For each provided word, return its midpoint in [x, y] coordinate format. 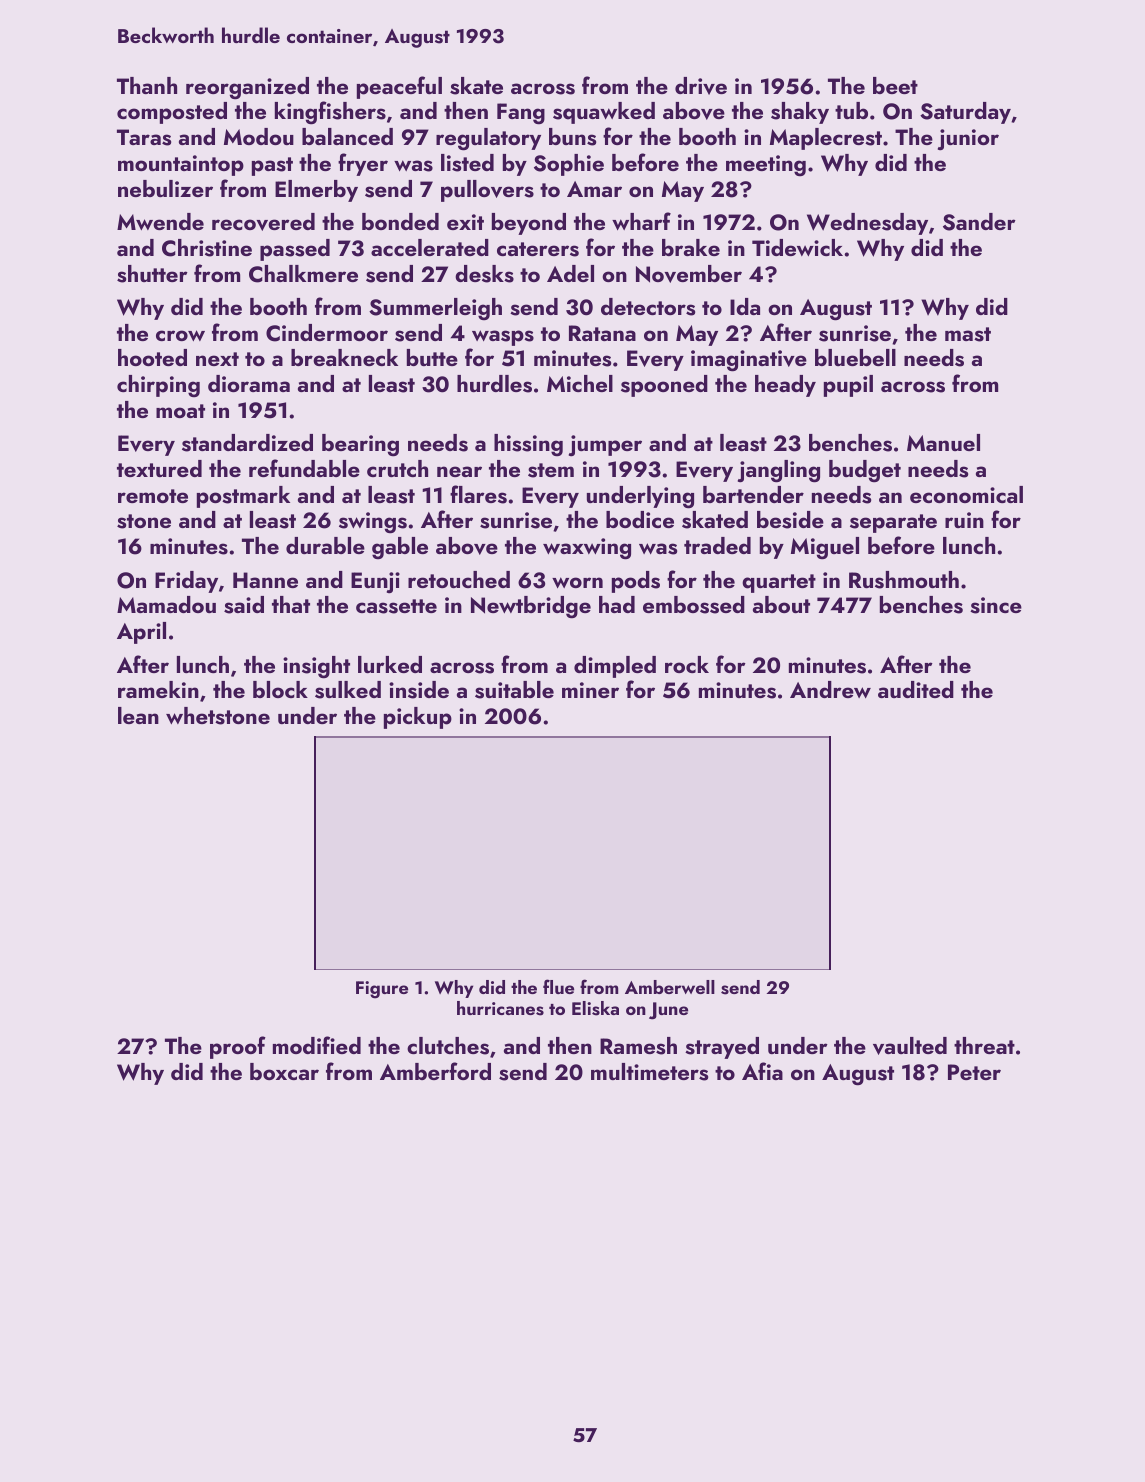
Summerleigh [435, 309]
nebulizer [165, 188]
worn [577, 582]
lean [138, 715]
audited [916, 689]
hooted [152, 357]
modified [317, 1045]
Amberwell [670, 987]
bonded [400, 221]
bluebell [855, 357]
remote [153, 496]
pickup [418, 718]
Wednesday [867, 224]
